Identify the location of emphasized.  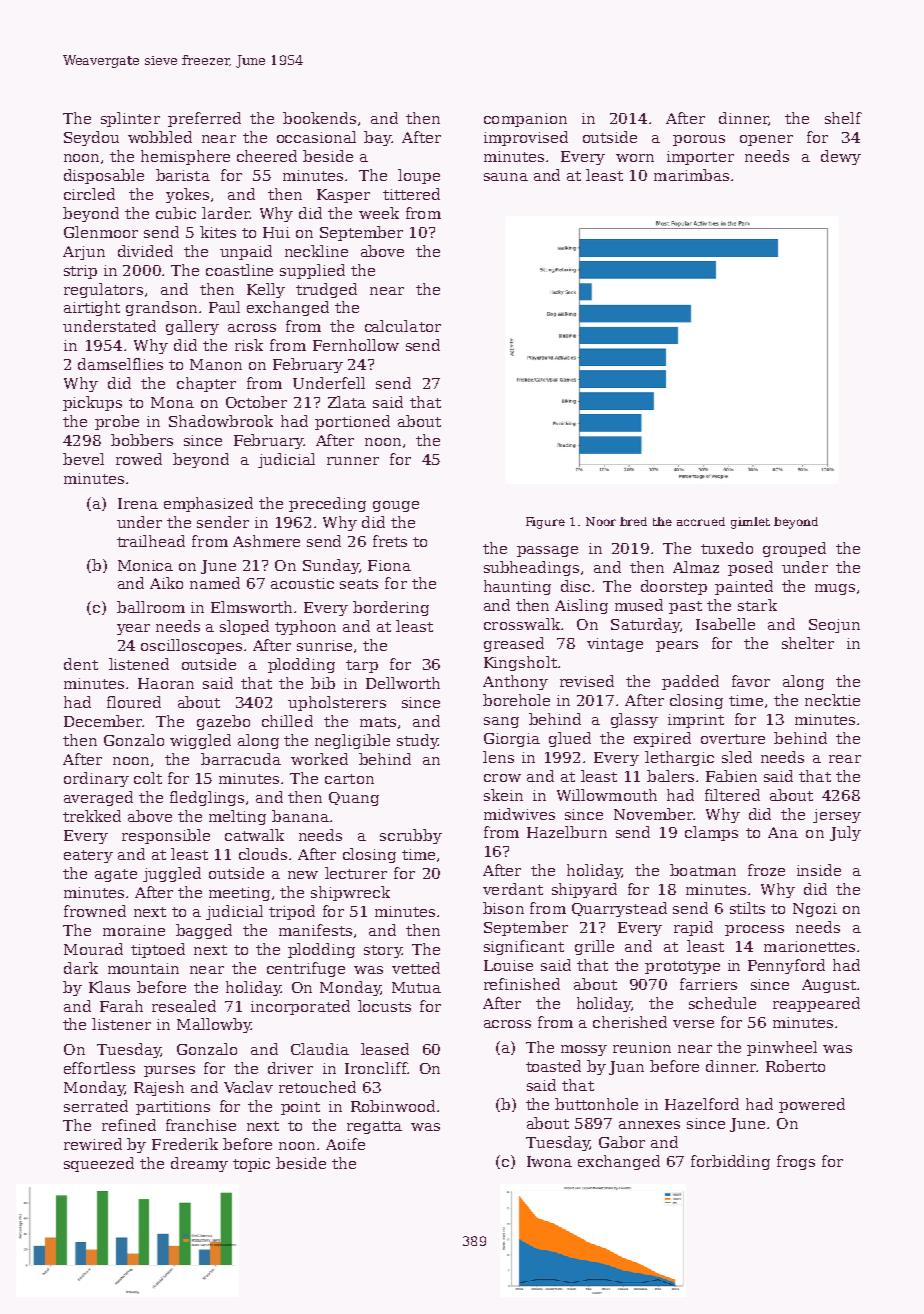
(208, 504).
